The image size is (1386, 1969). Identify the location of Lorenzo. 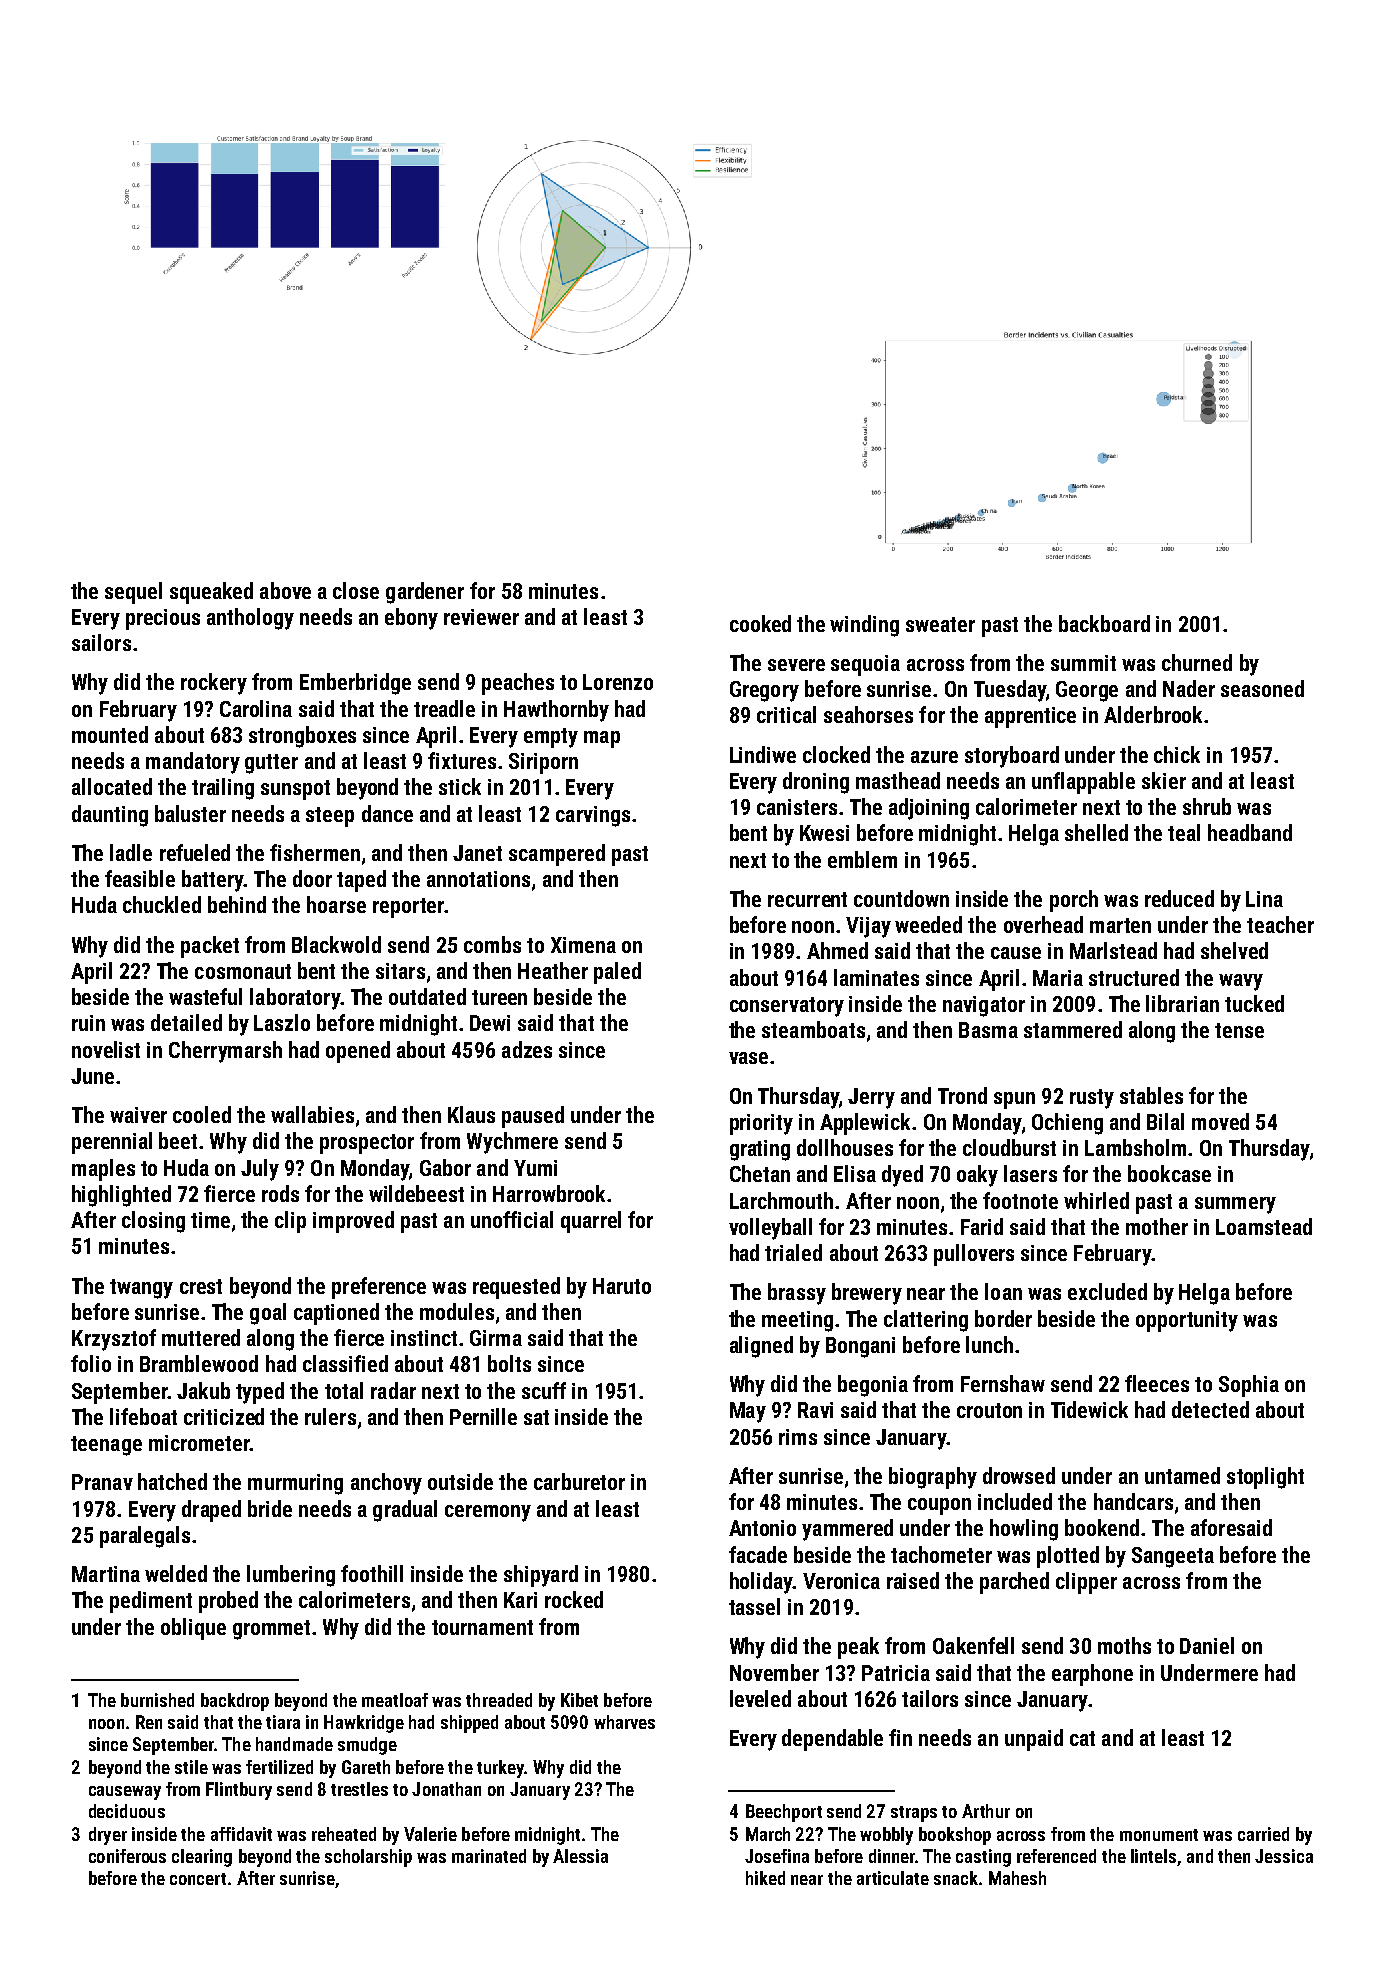
(618, 682).
